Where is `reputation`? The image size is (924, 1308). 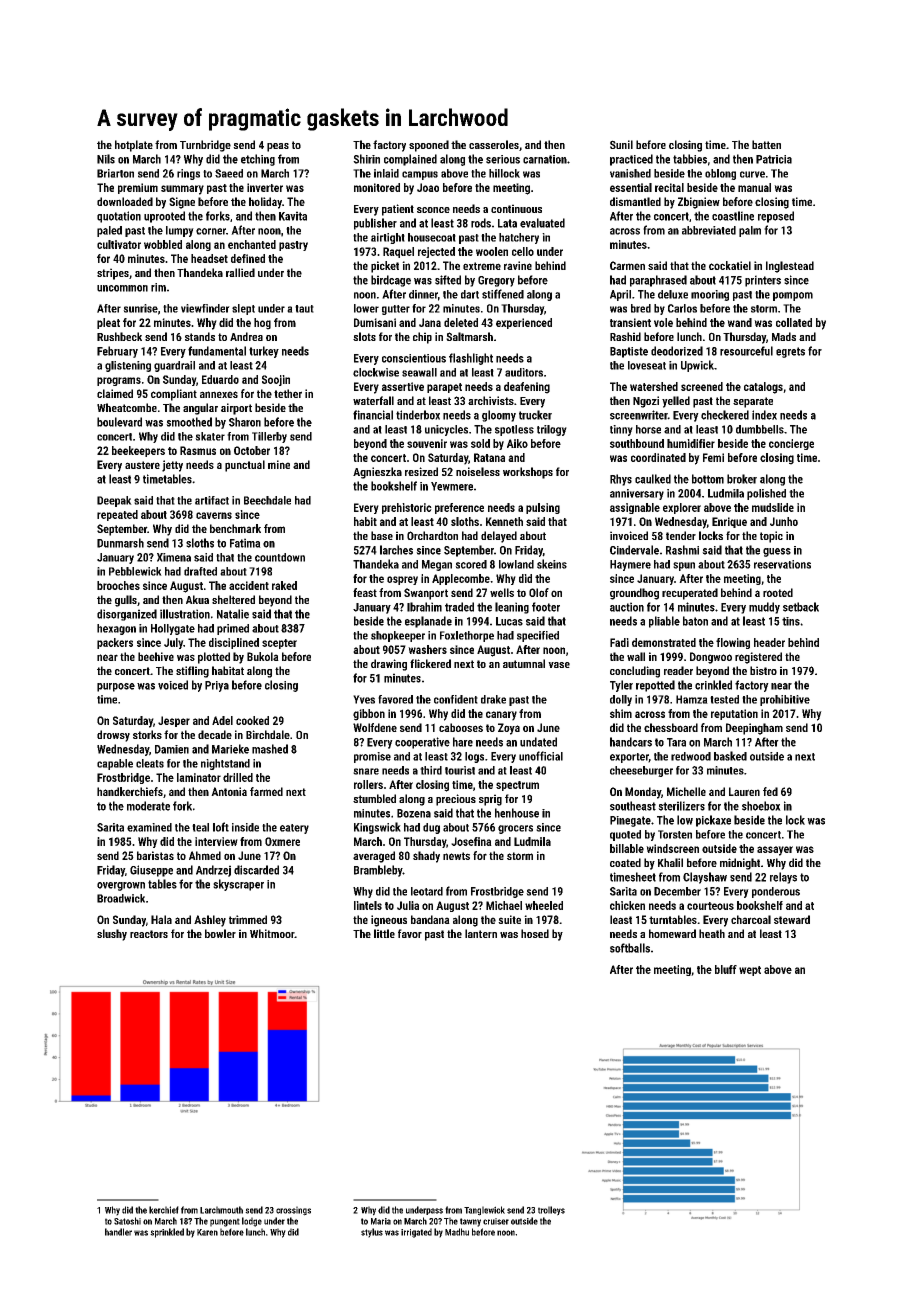
reputation is located at coordinates (734, 714).
